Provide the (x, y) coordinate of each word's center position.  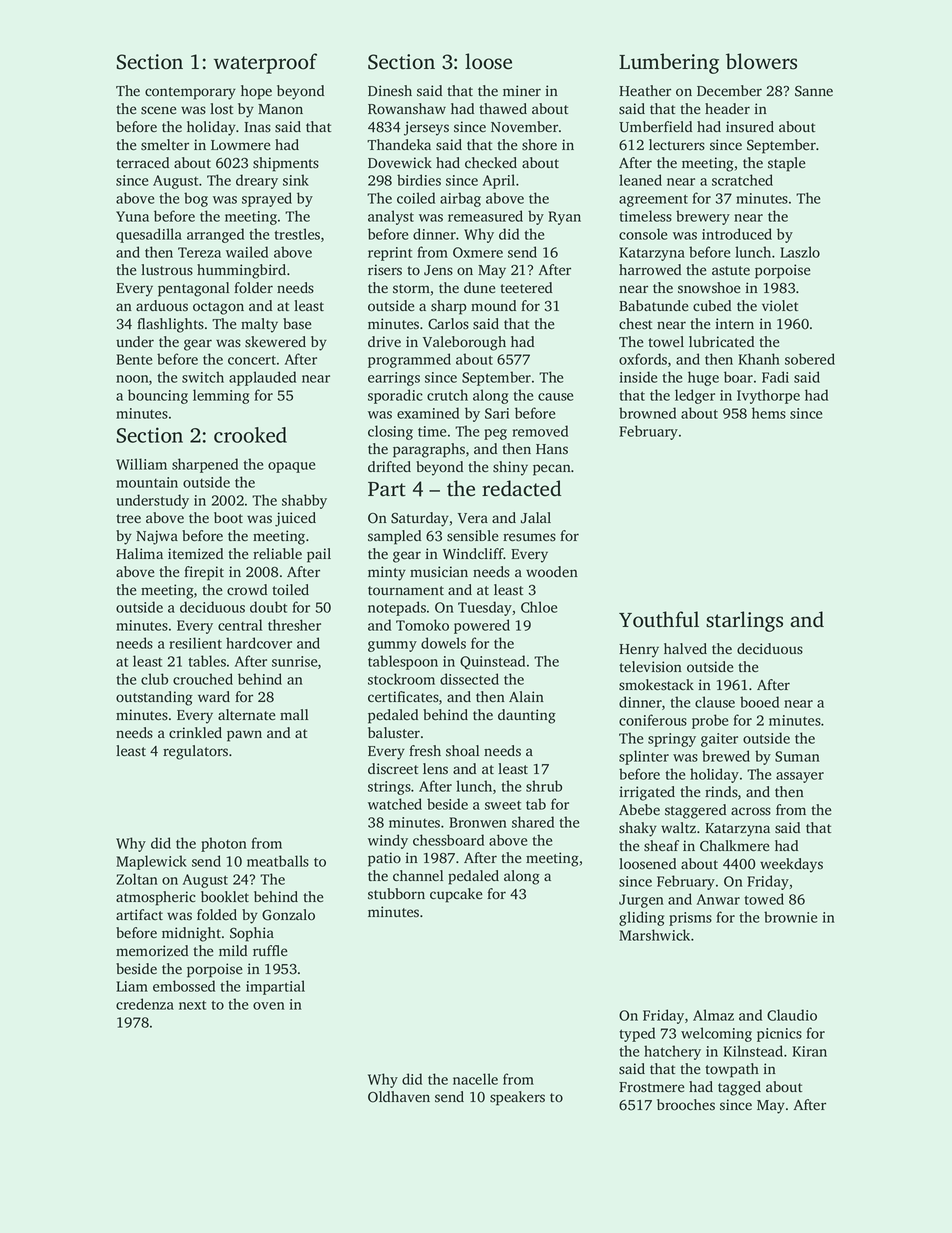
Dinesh (390, 91)
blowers (761, 61)
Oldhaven (399, 1097)
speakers (517, 1098)
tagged (739, 1088)
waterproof (265, 63)
